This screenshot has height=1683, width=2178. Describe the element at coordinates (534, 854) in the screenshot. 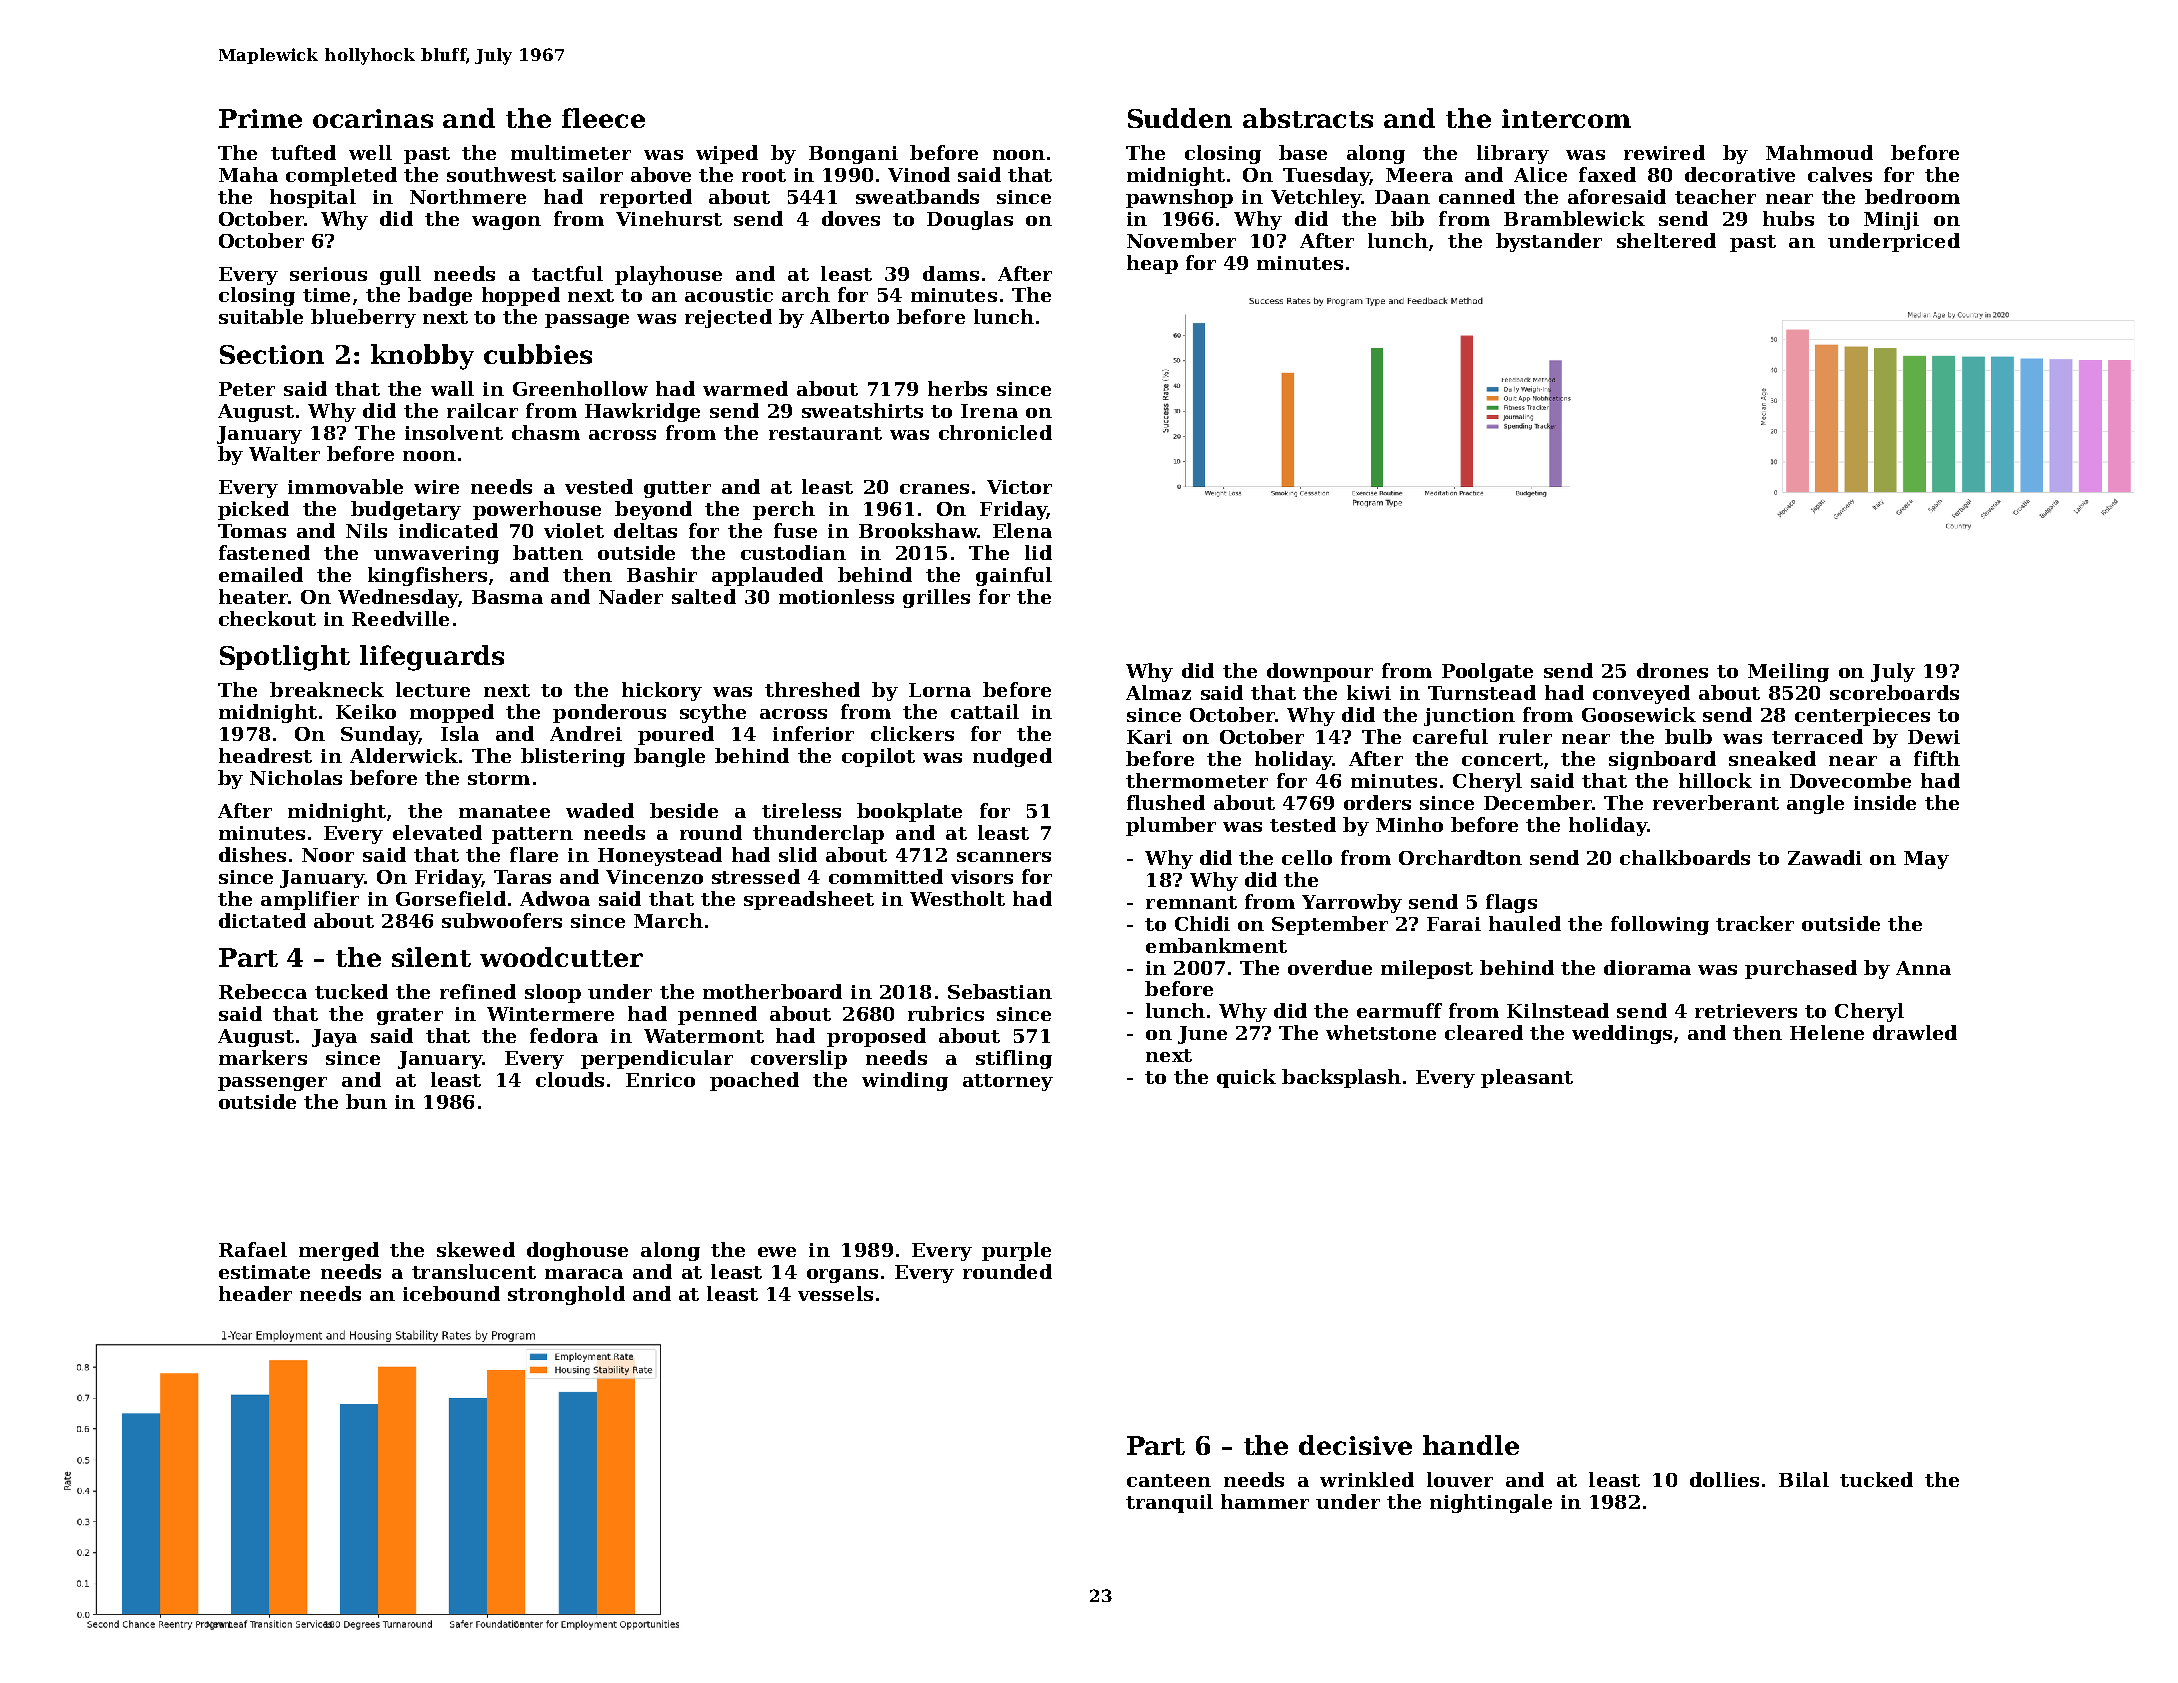

I see `flare` at that location.
